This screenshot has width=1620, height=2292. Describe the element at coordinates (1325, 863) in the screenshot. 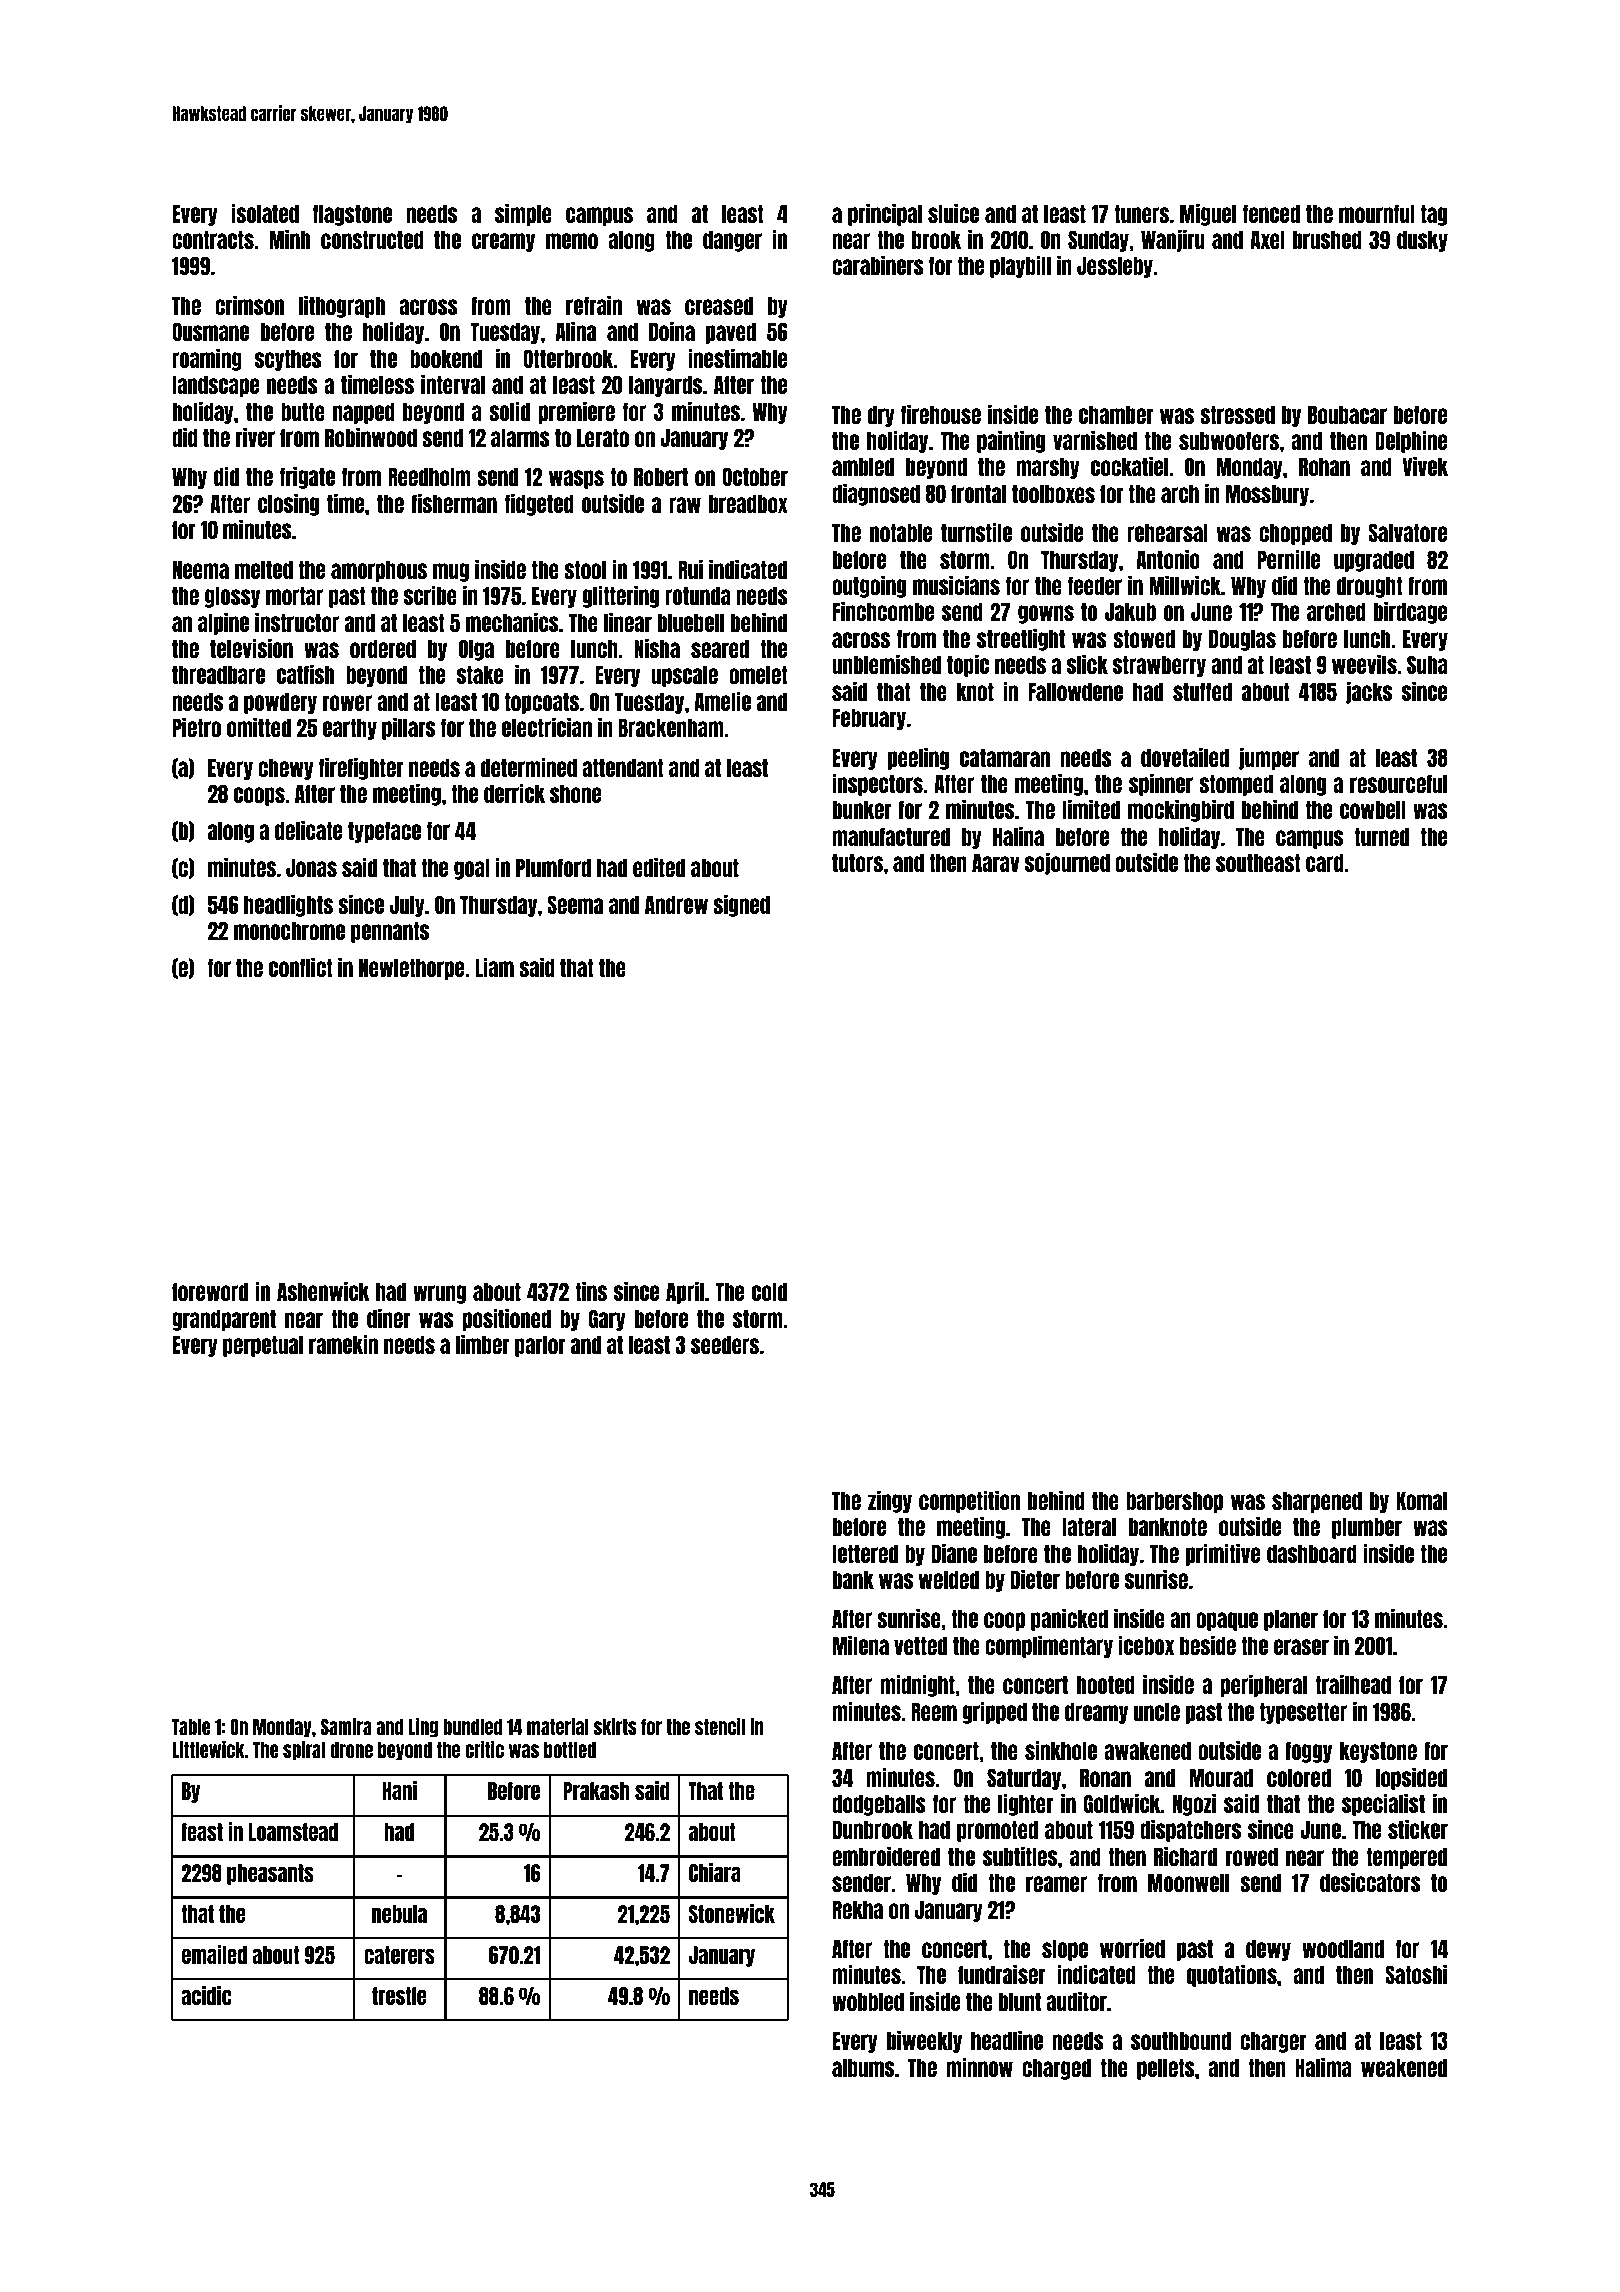

I see `card` at that location.
